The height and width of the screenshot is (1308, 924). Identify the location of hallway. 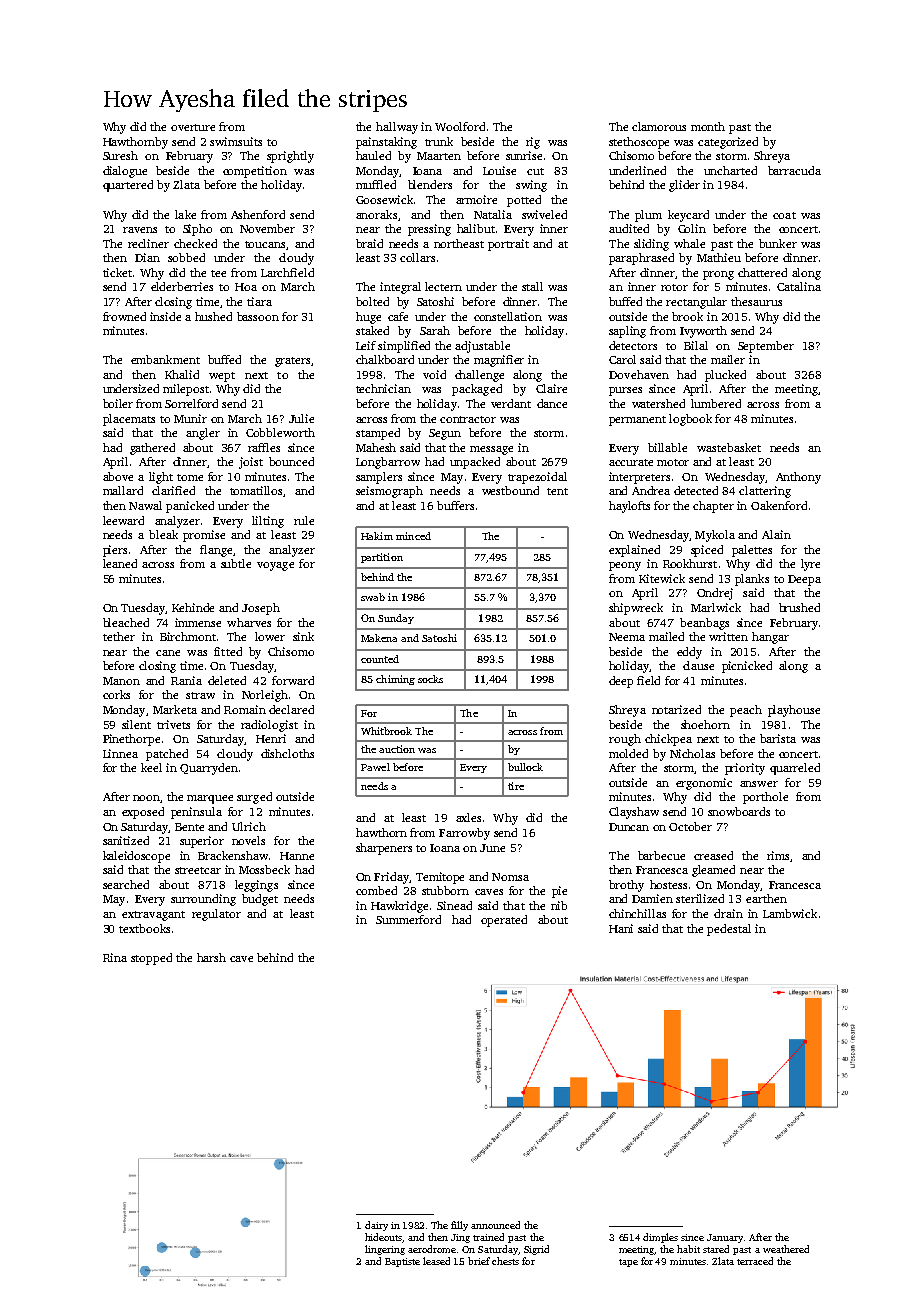
(397, 128).
